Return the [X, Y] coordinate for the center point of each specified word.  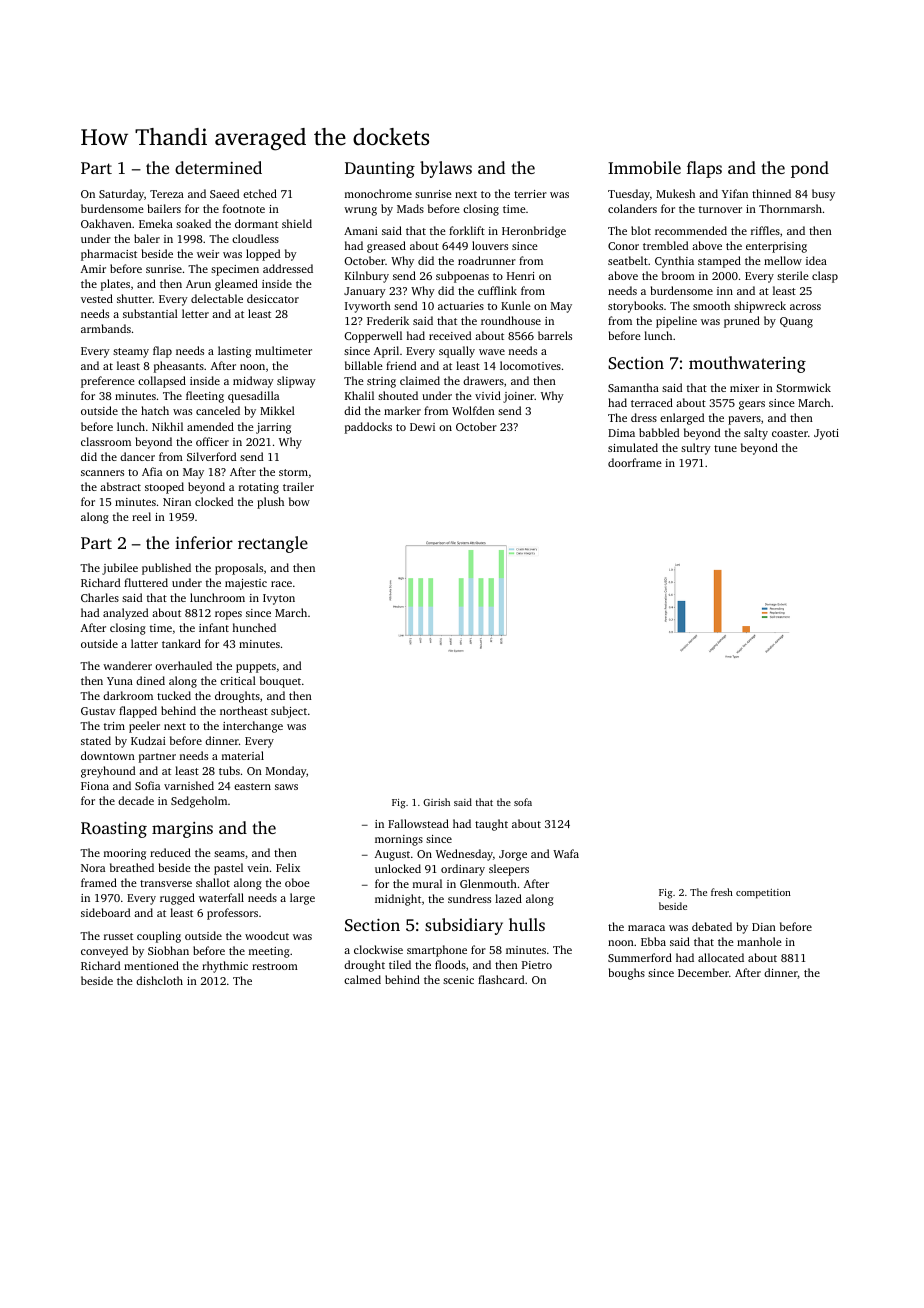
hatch [155, 410]
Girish [436, 802]
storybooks [635, 307]
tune [725, 448]
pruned [742, 322]
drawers [483, 380]
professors [232, 914]
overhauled [183, 665]
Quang [796, 322]
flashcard [501, 979]
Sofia [147, 785]
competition [763, 894]
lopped [263, 255]
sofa [523, 802]
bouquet [280, 682]
